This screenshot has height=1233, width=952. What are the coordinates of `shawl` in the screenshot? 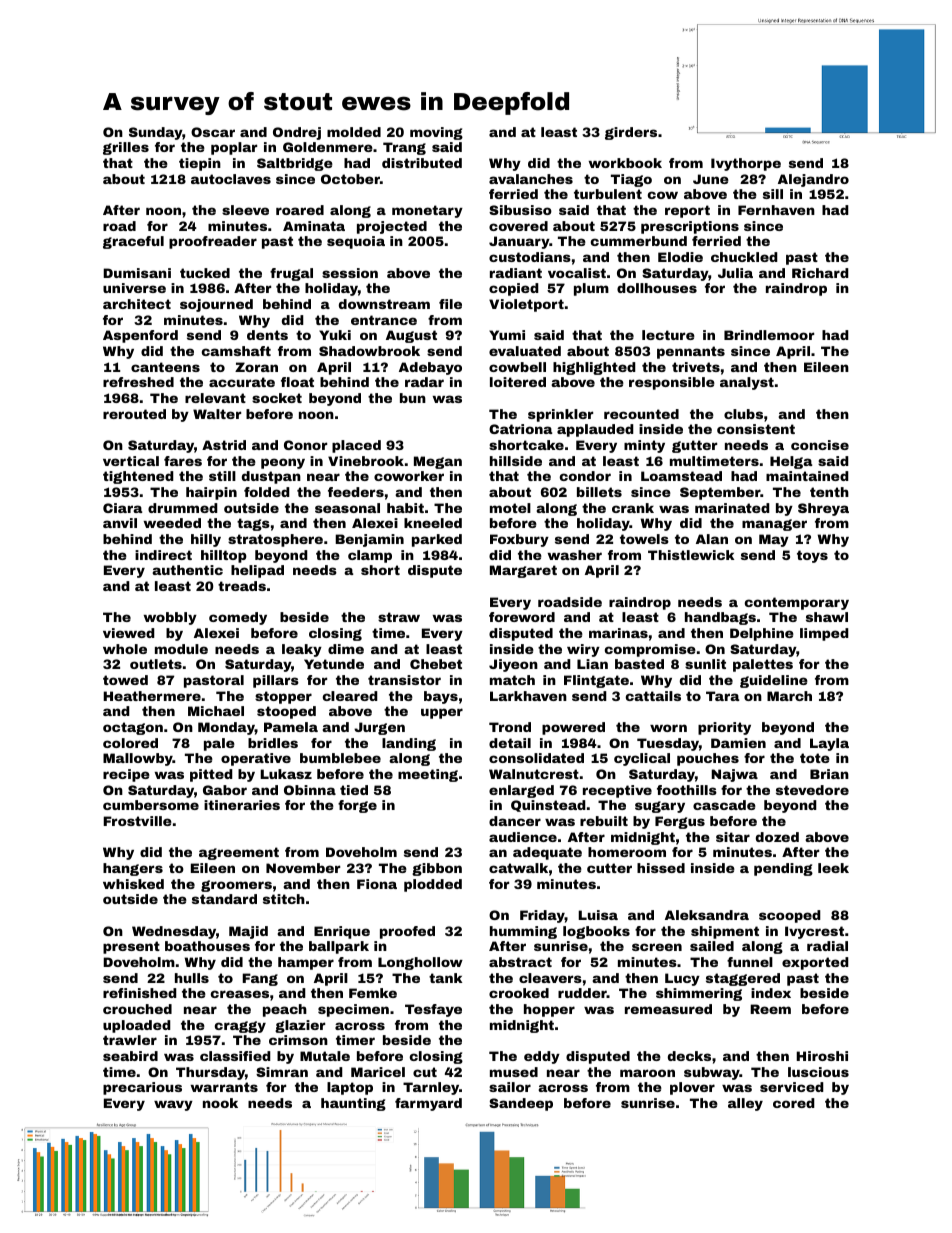 It's located at (827, 617).
